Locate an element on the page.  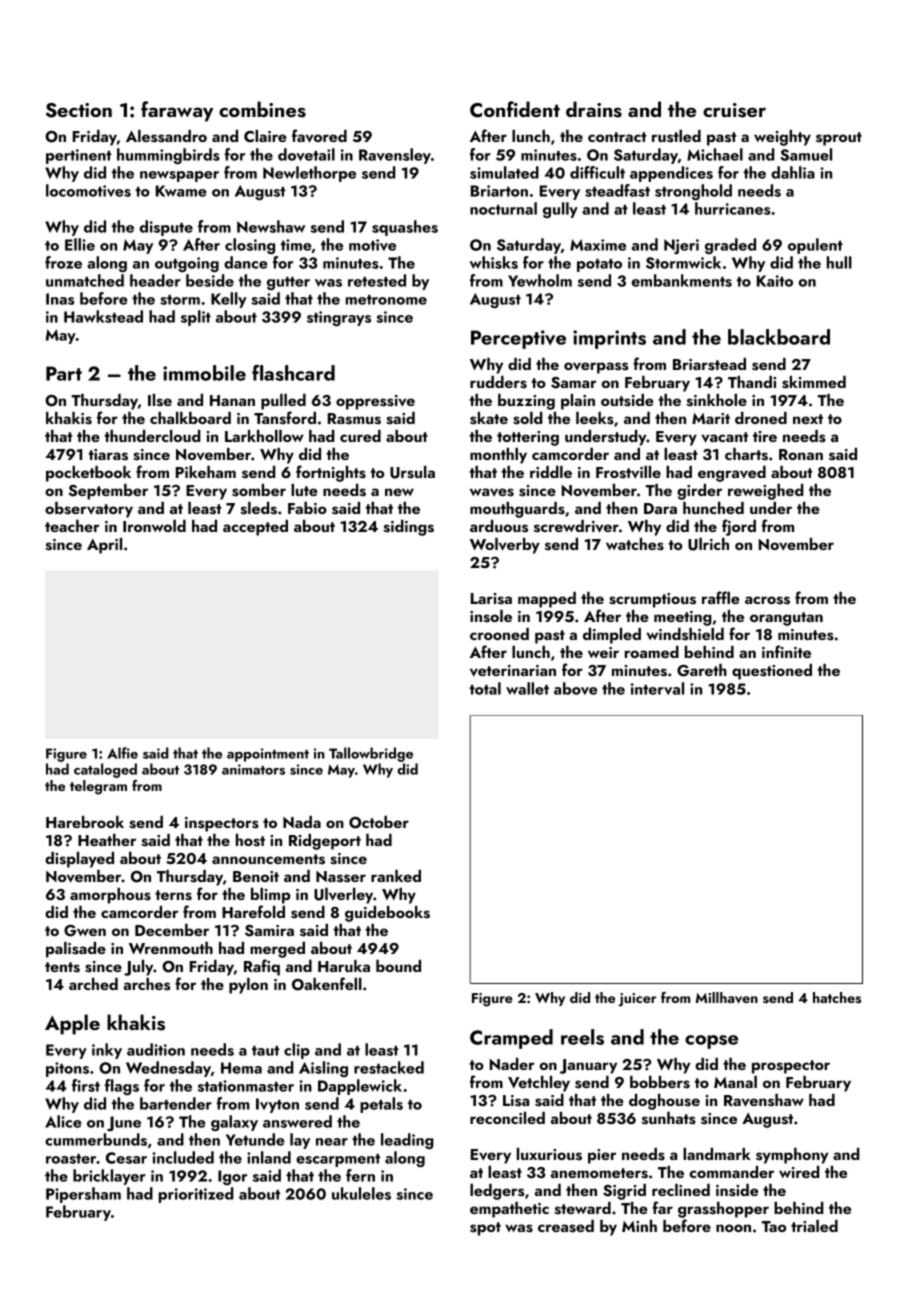
insole is located at coordinates (491, 616).
